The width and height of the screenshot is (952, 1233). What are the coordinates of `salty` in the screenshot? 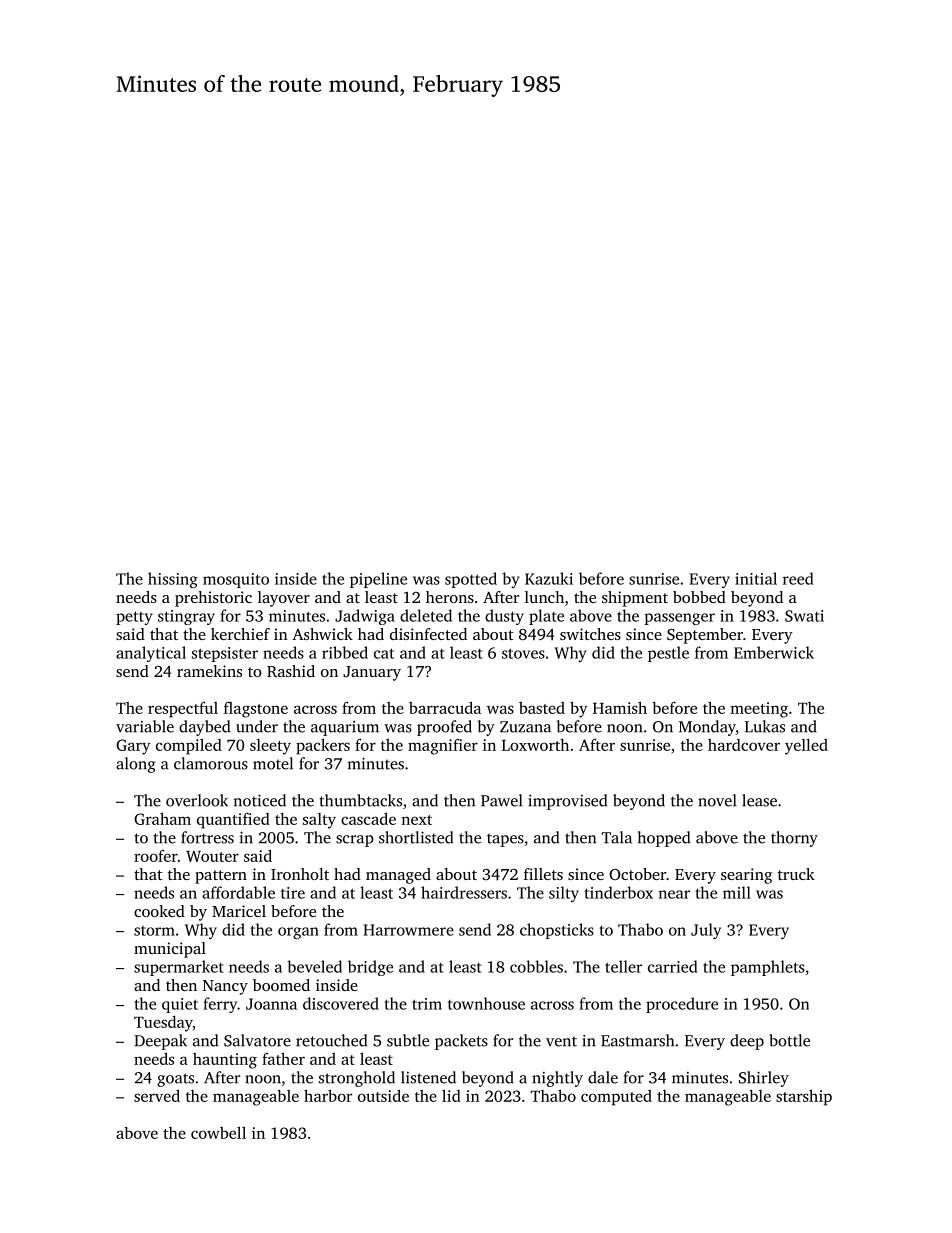 It's located at (319, 821).
